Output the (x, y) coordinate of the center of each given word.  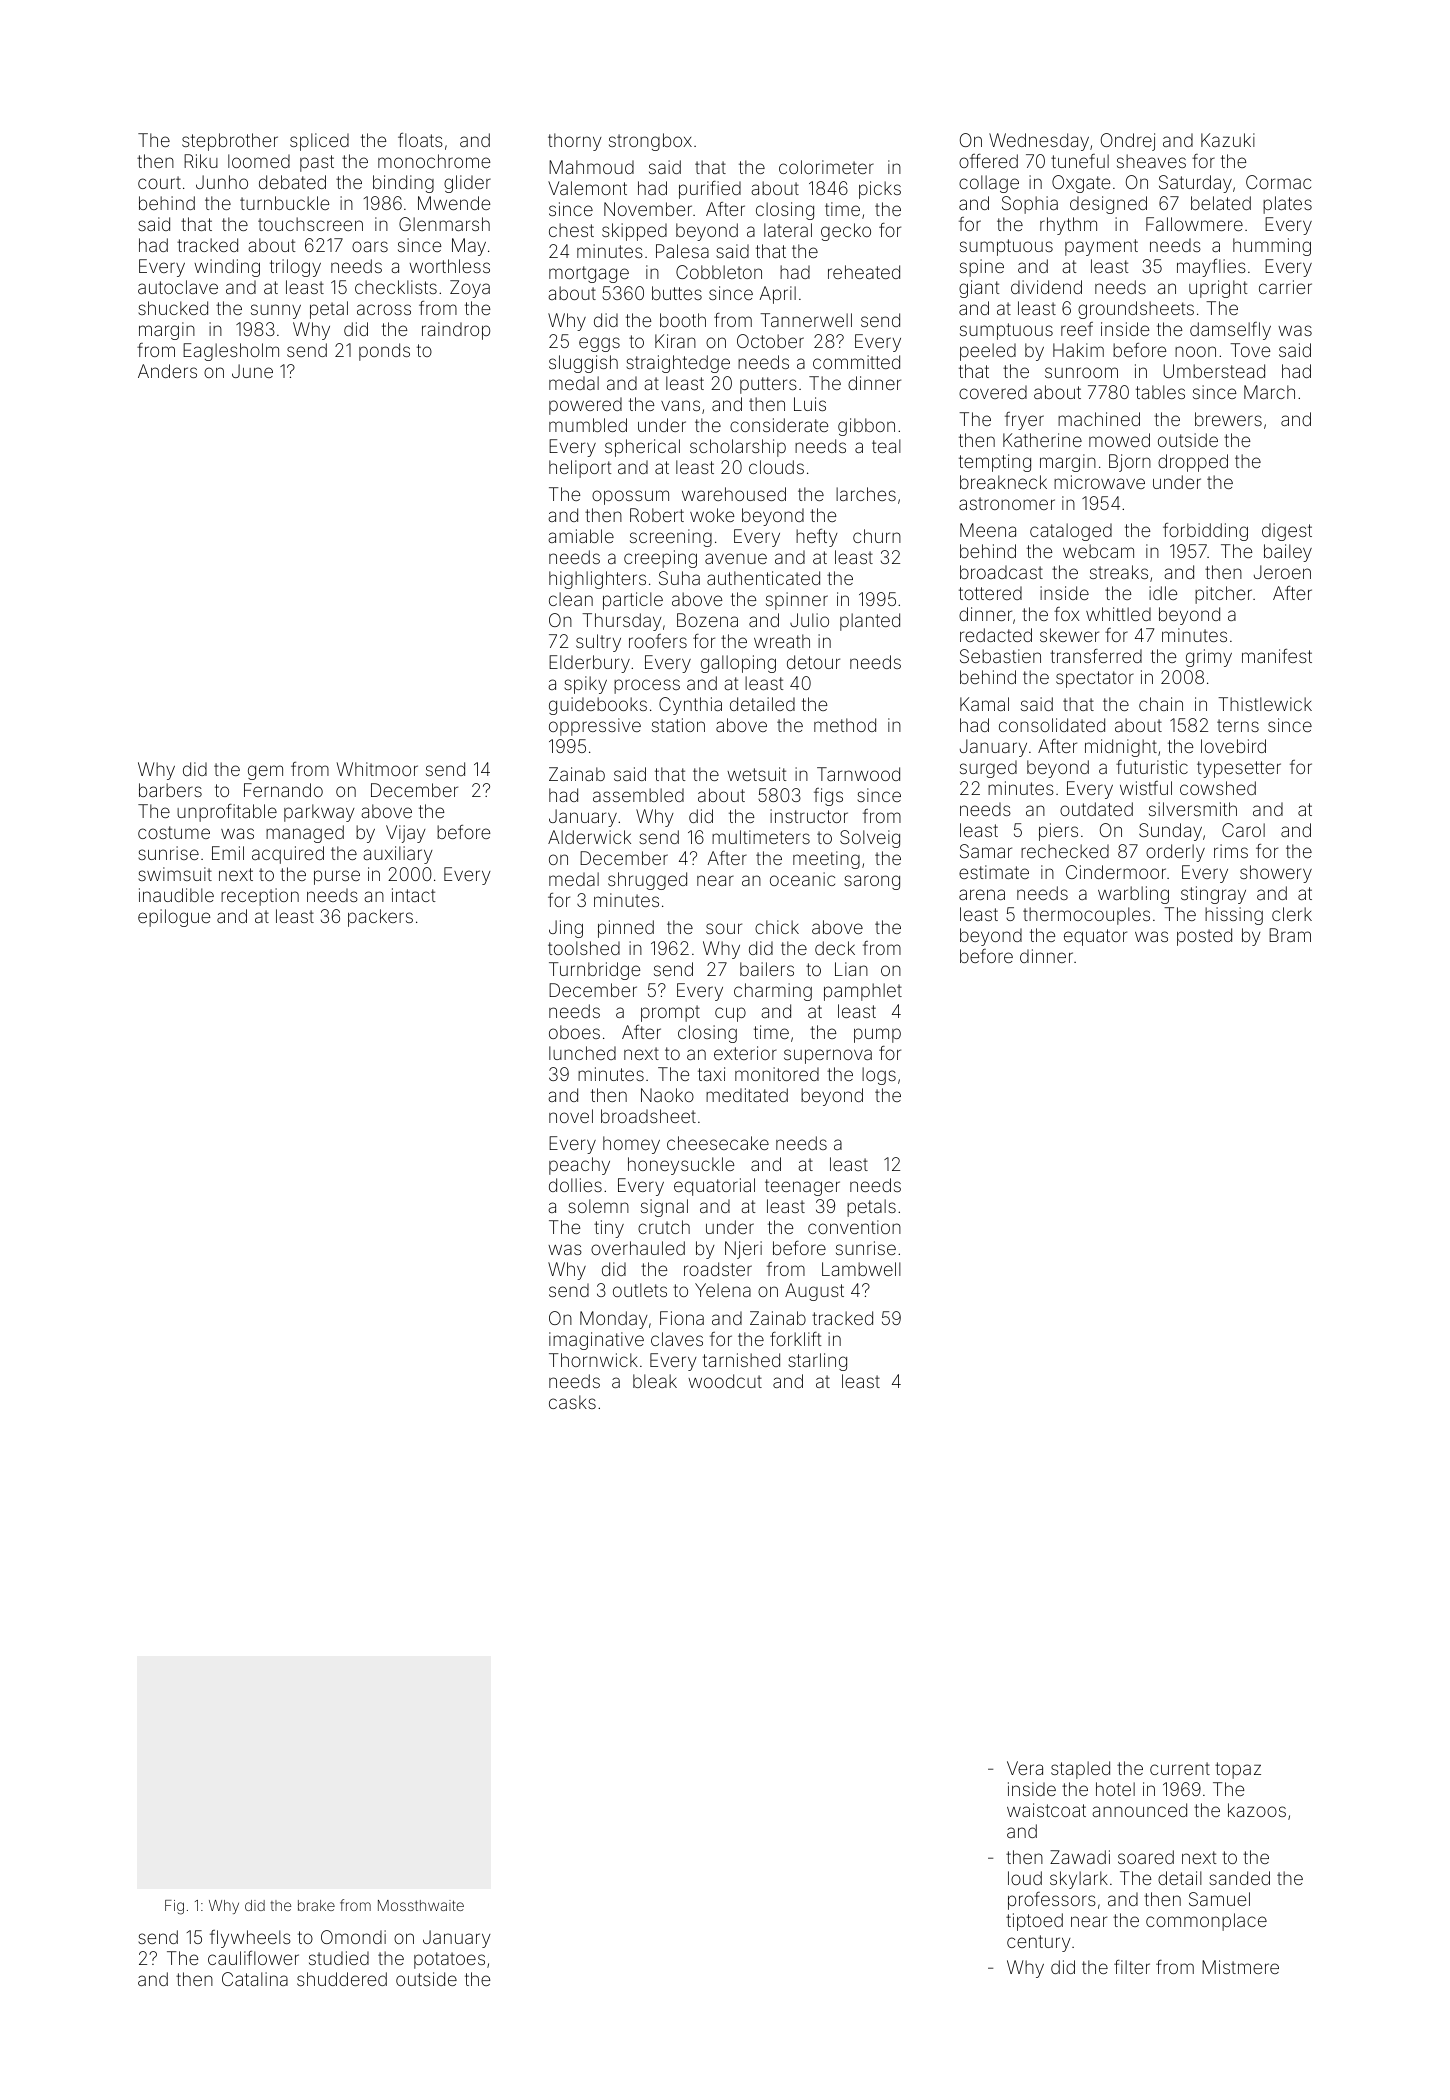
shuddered (342, 1979)
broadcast (1001, 572)
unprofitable (227, 813)
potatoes (449, 1960)
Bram (1290, 935)
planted (870, 622)
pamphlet (863, 992)
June (252, 371)
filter (1132, 1967)
